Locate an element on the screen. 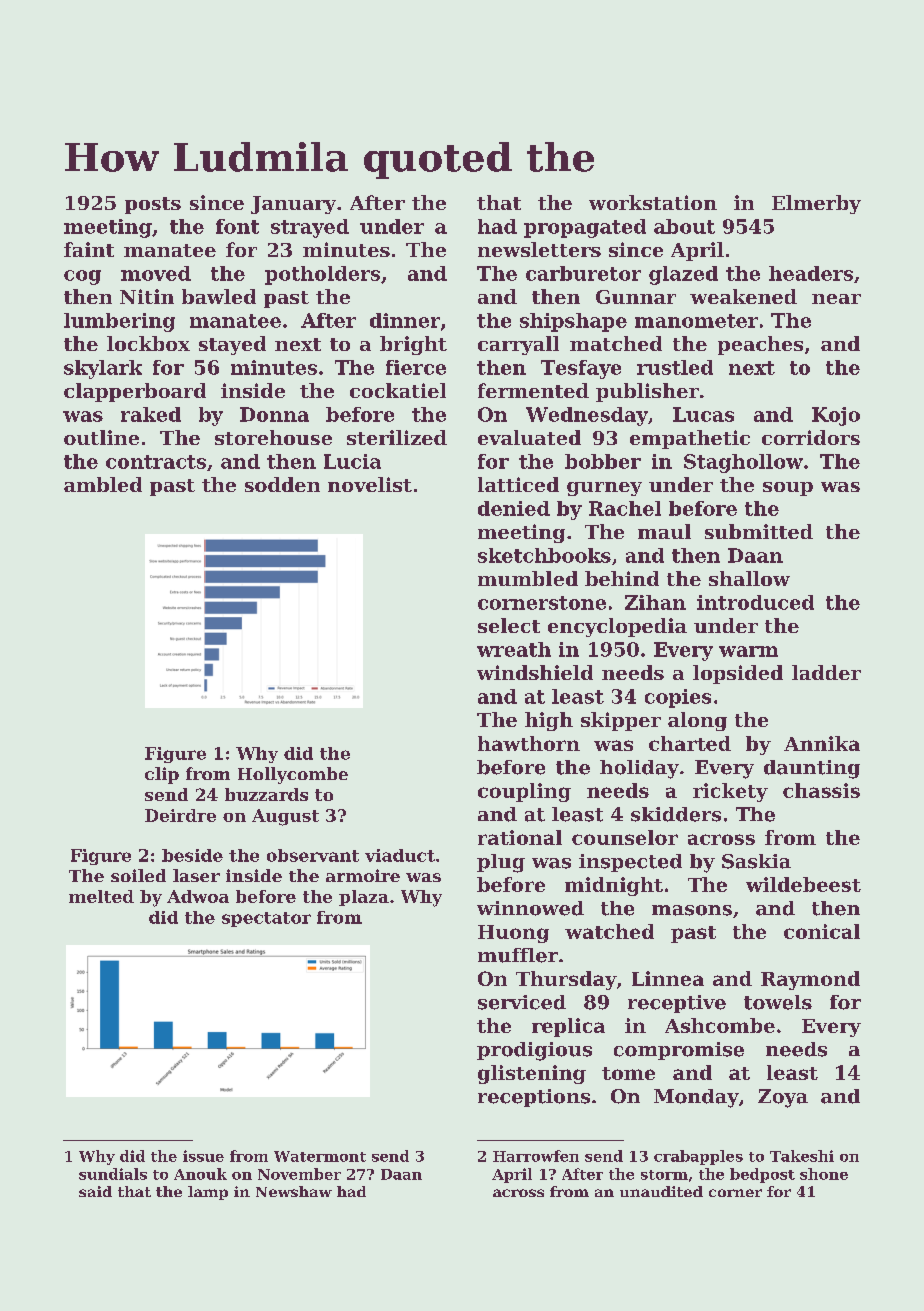 Image resolution: width=924 pixels, height=1311 pixels. windshield is located at coordinates (535, 672).
